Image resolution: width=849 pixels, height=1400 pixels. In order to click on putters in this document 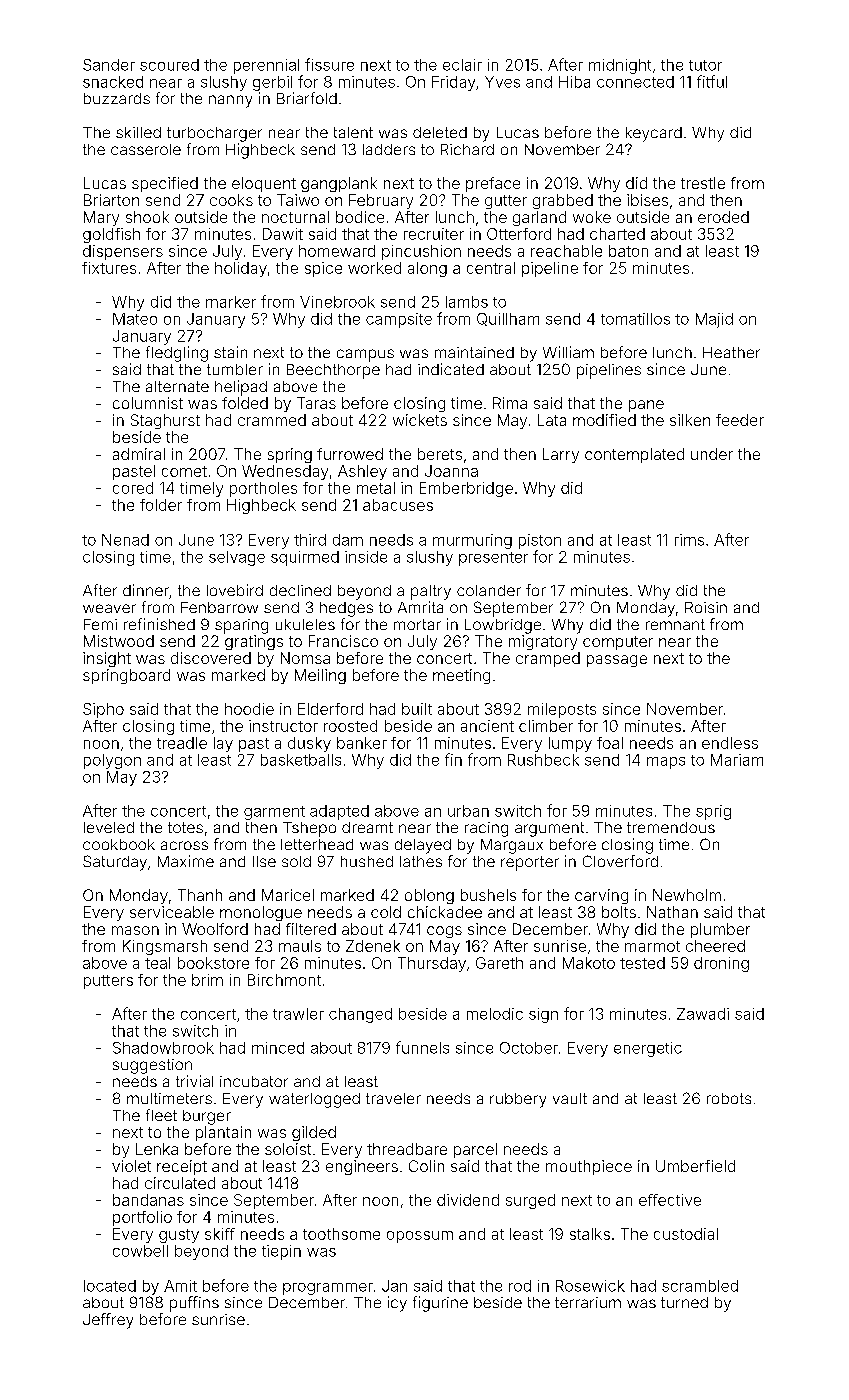, I will do `click(108, 982)`.
